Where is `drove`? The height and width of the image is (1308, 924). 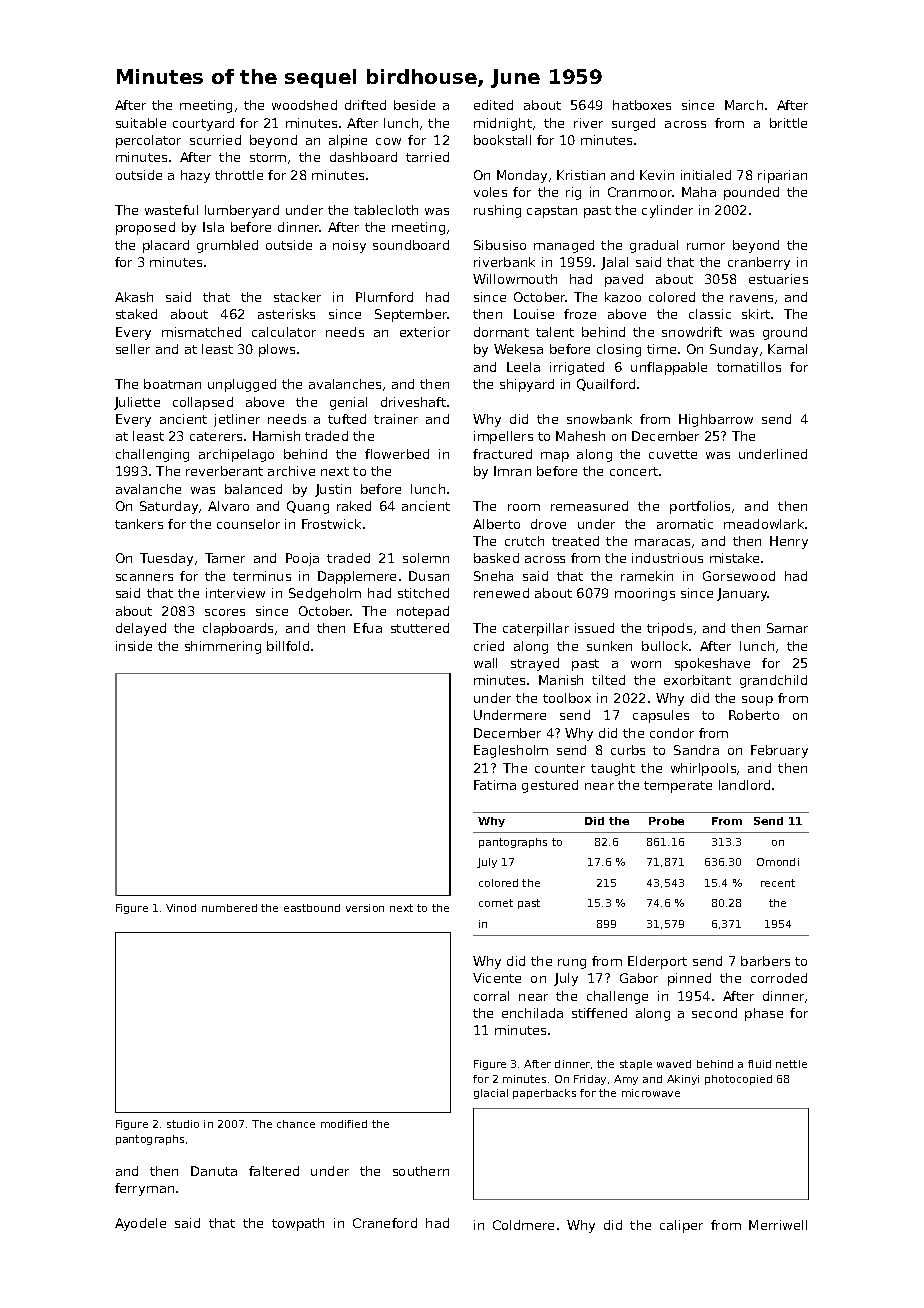
drove is located at coordinates (548, 524).
